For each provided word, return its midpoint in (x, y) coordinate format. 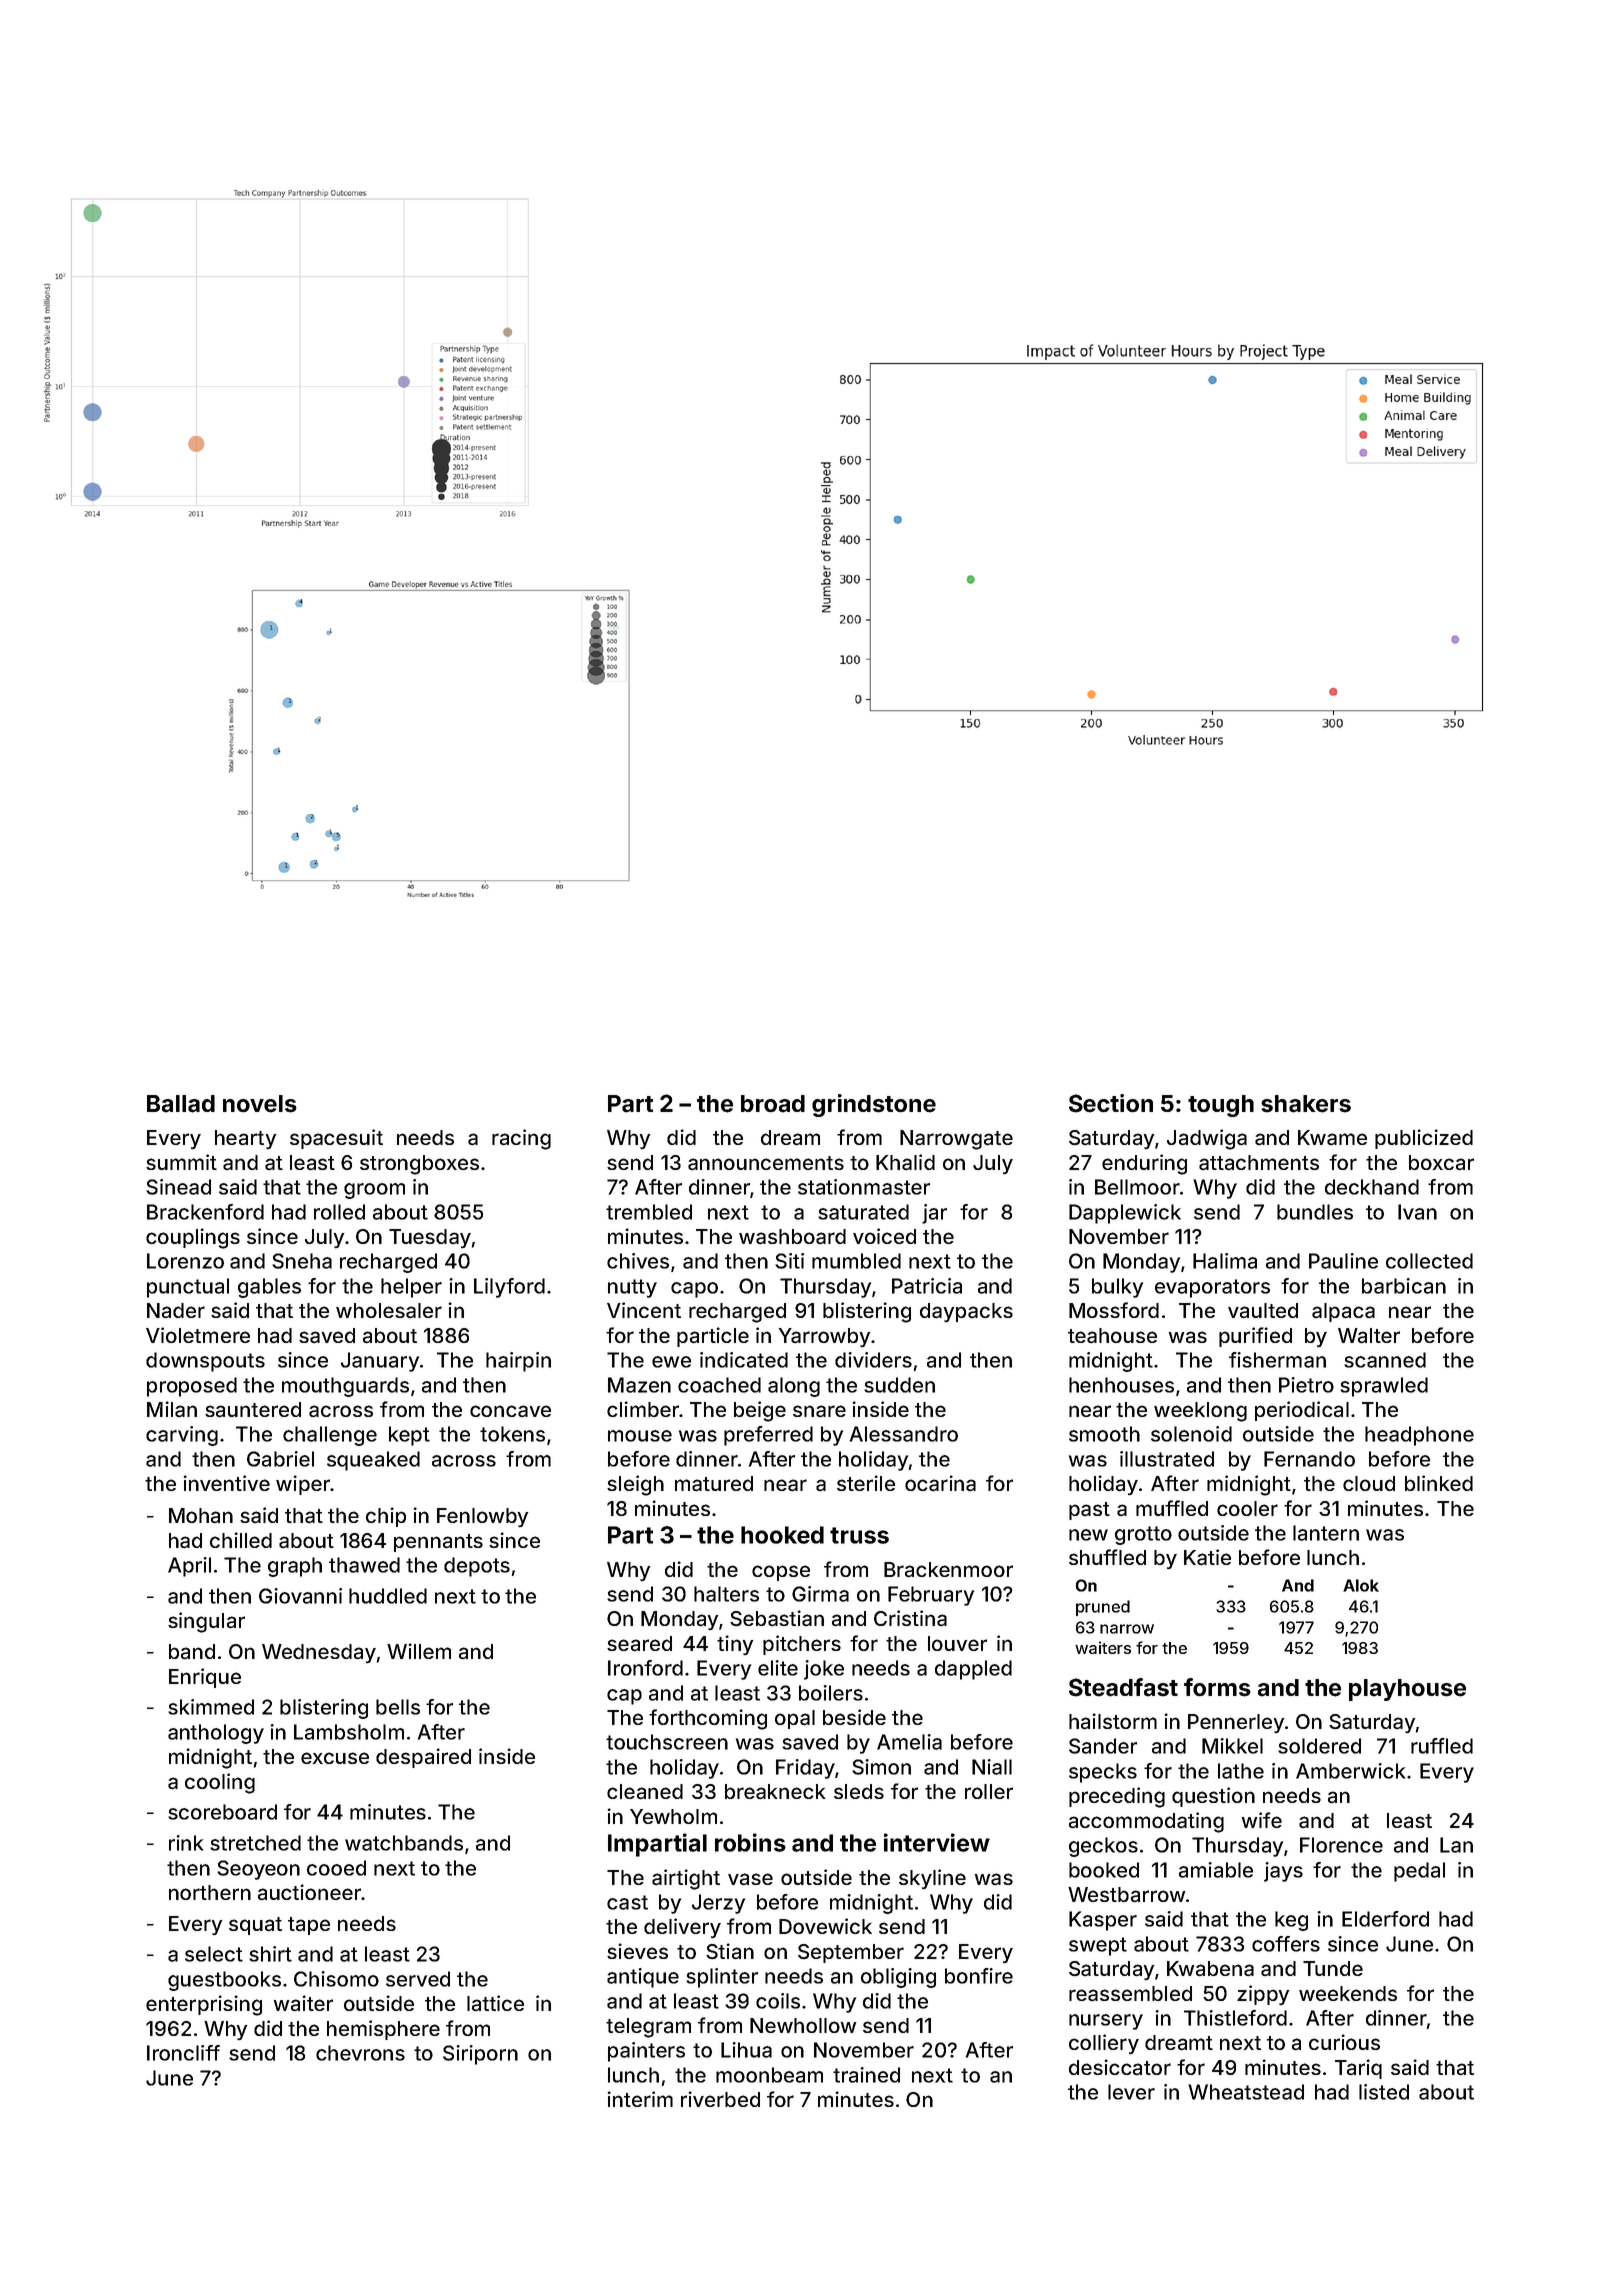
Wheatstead (1246, 2092)
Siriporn (480, 2055)
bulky (1117, 1288)
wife (1262, 1820)
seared (639, 1643)
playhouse (1407, 1690)
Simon (881, 1767)
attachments (1259, 1162)
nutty (632, 1288)
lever (1131, 2092)
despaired (423, 1758)
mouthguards (345, 1387)
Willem (419, 1651)
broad (773, 1104)
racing (521, 1139)
